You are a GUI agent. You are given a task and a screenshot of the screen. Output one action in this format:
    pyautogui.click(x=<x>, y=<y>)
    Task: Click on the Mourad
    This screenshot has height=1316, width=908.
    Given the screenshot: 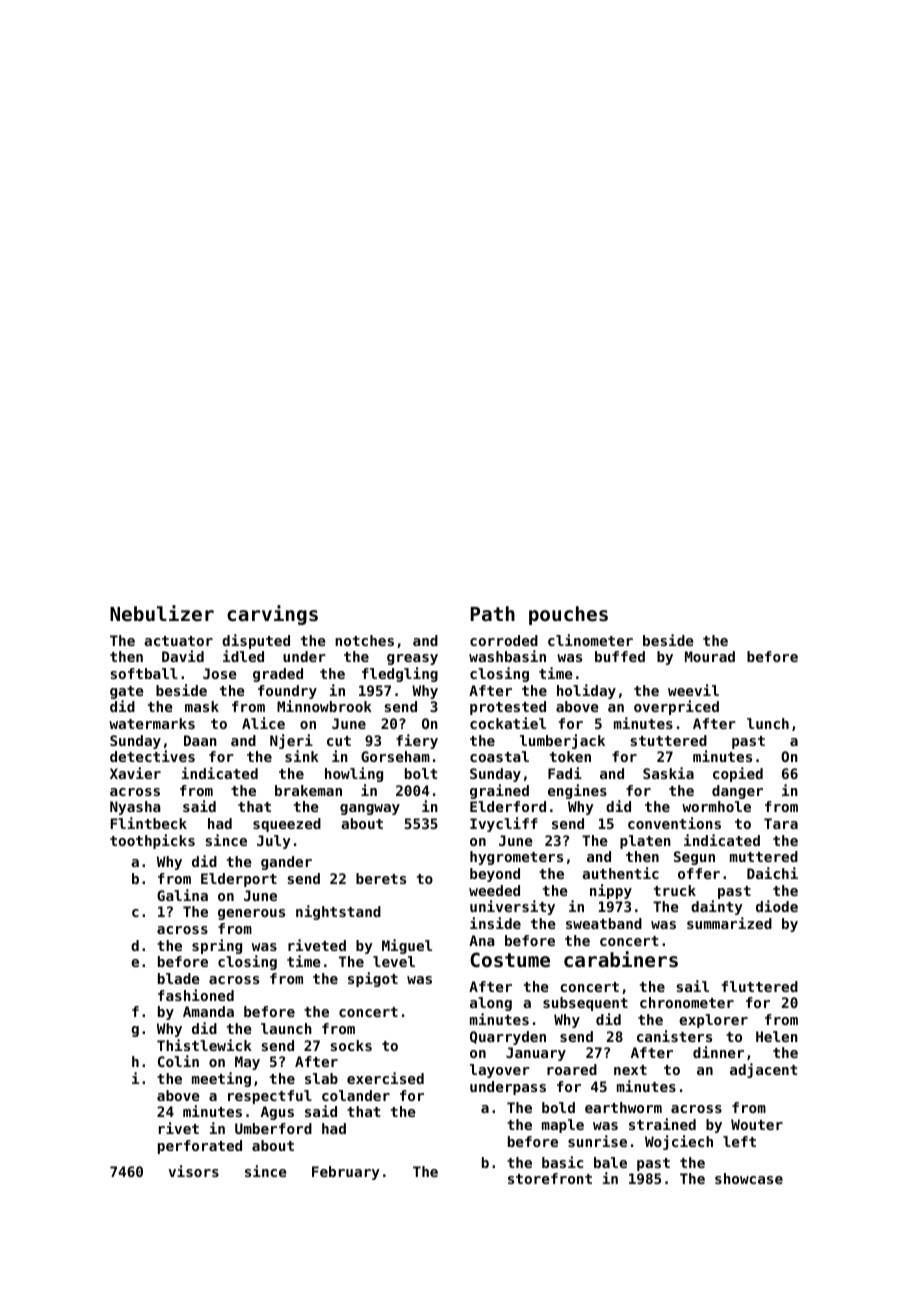 What is the action you would take?
    pyautogui.click(x=710, y=656)
